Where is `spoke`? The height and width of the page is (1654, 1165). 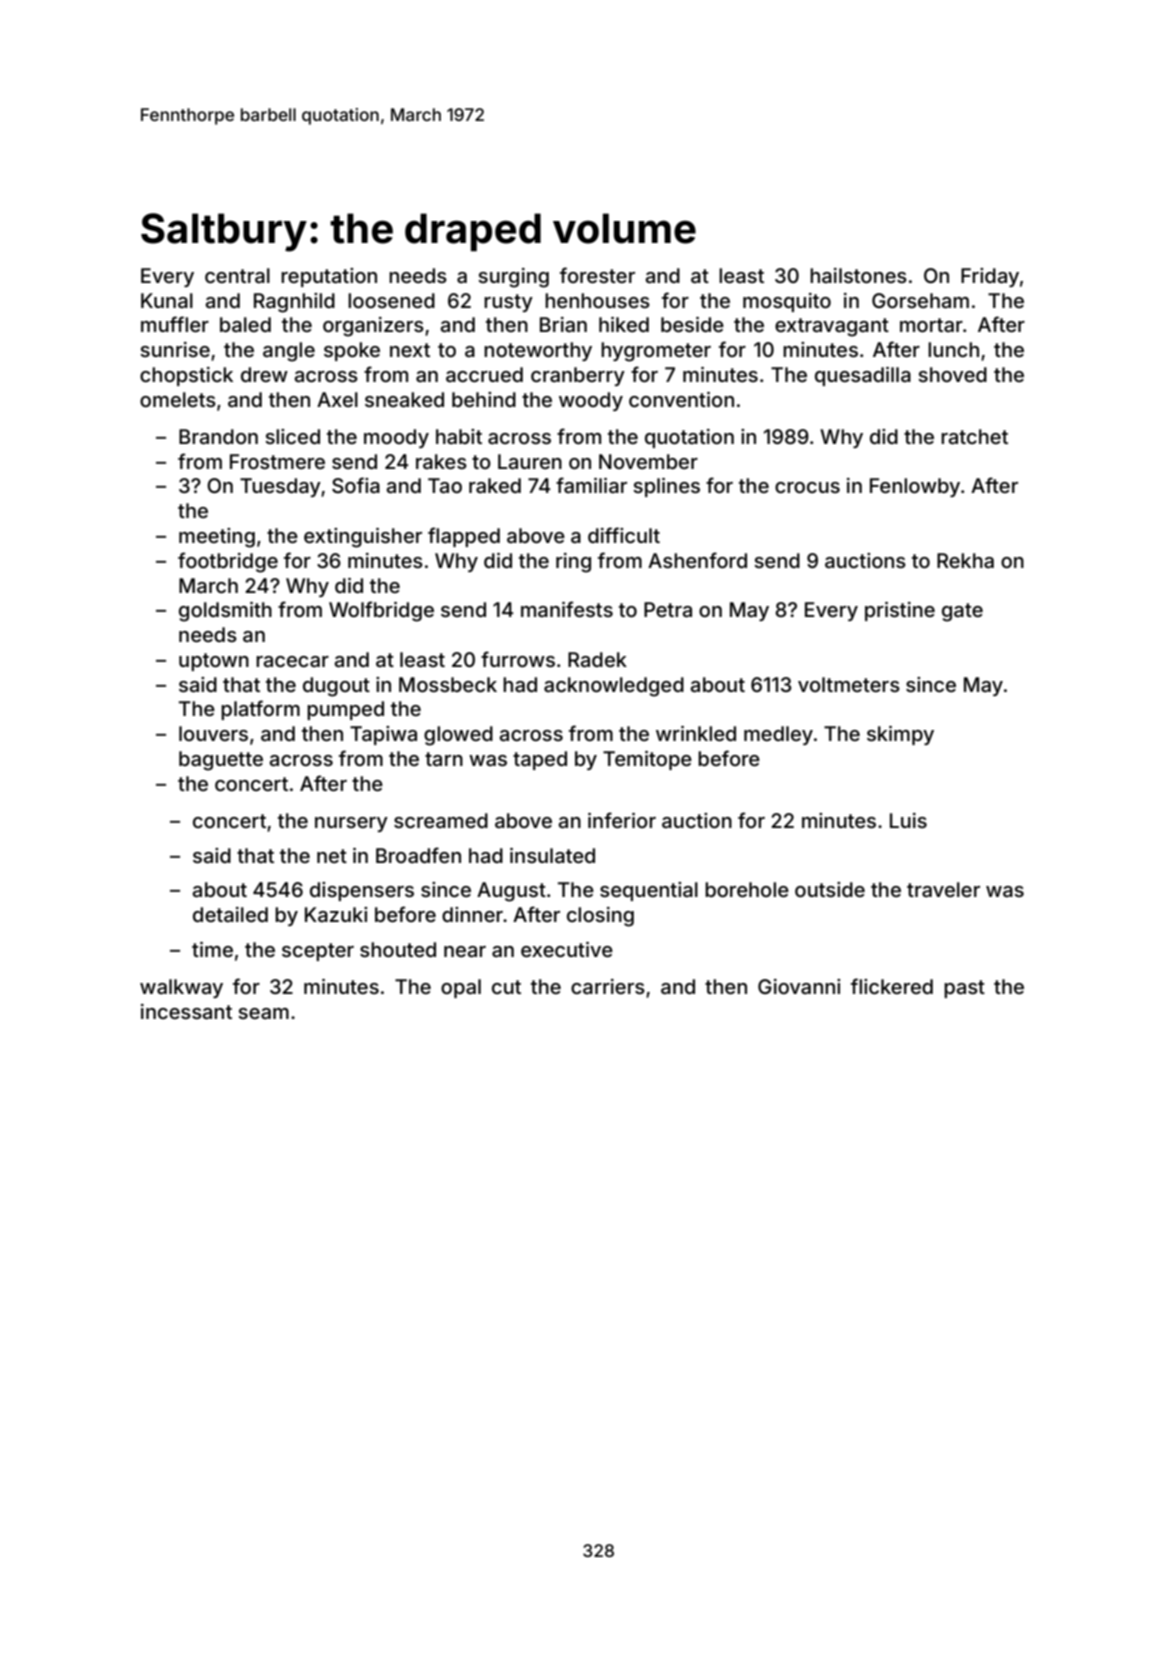 spoke is located at coordinates (352, 351).
